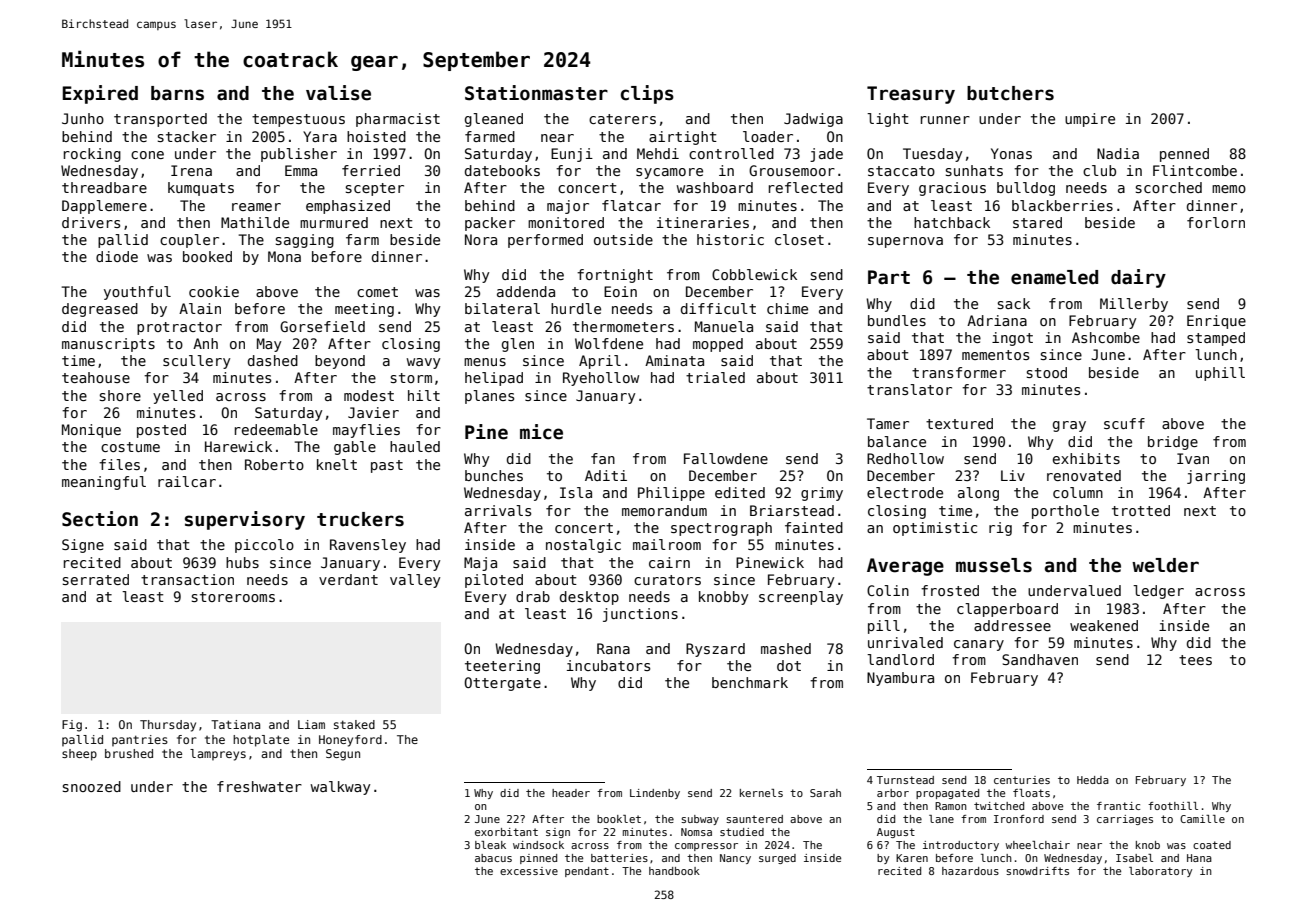  Describe the element at coordinates (1093, 780) in the document. I see `Hedda` at that location.
